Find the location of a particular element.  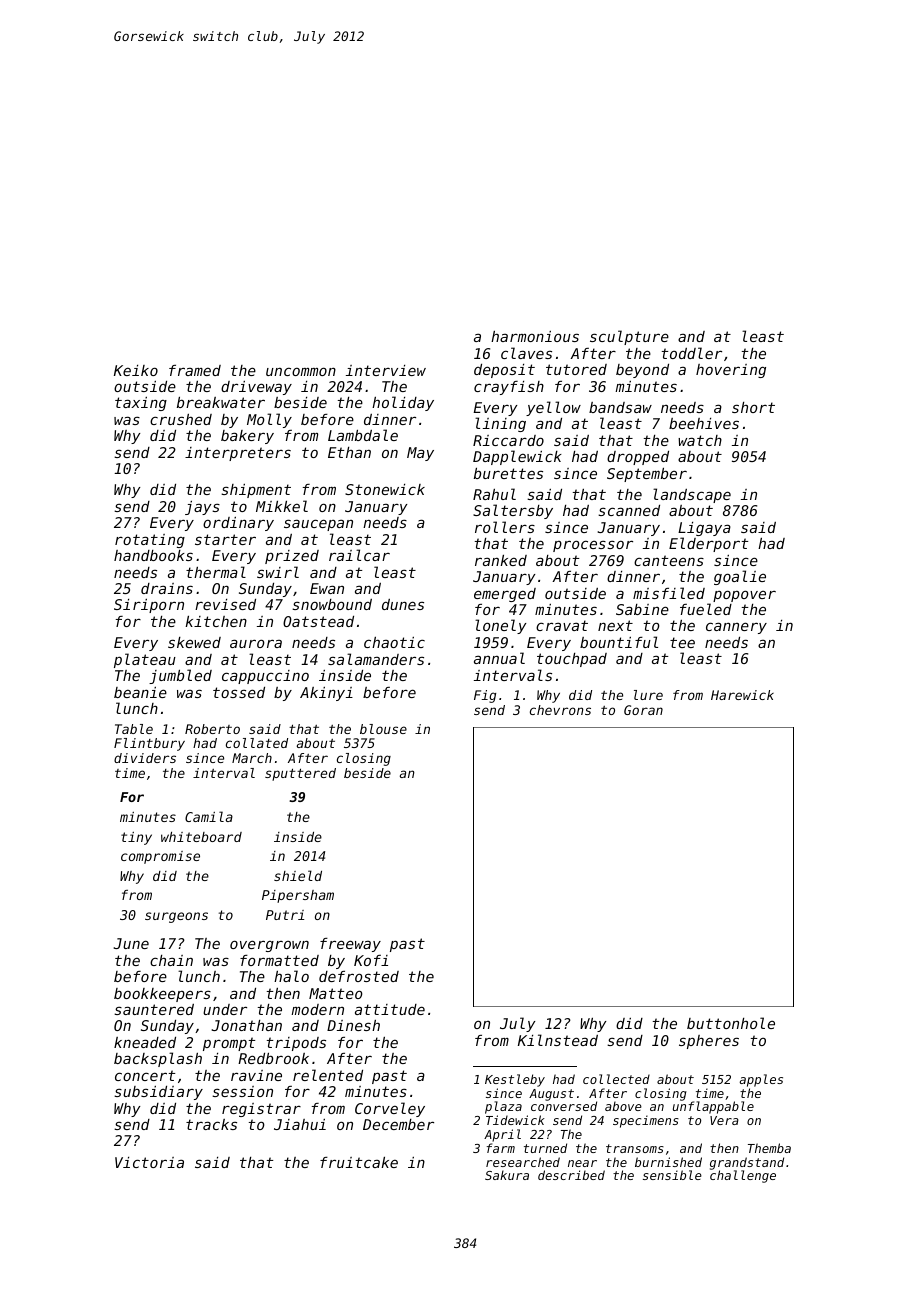

Kestleby is located at coordinates (515, 1080).
